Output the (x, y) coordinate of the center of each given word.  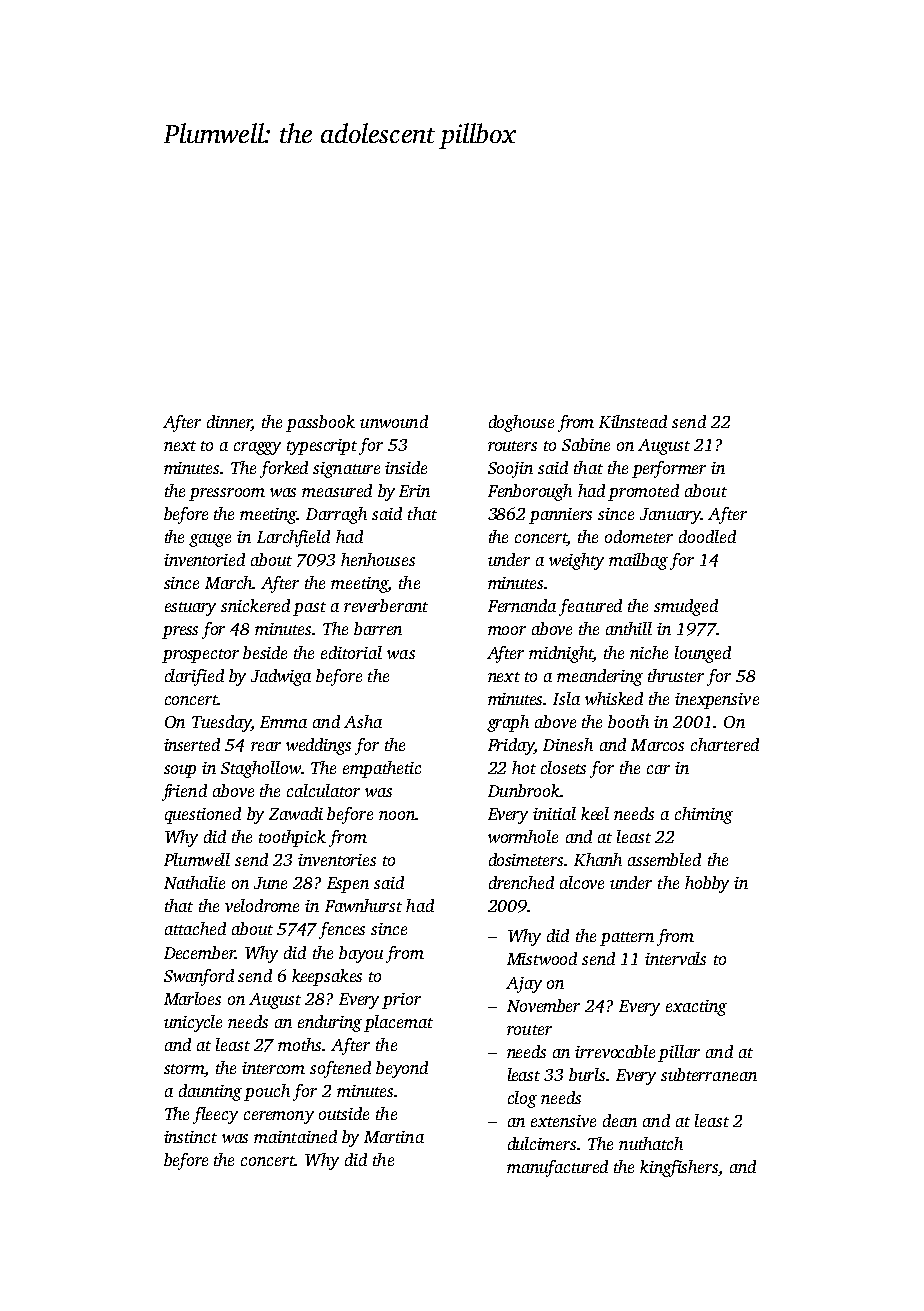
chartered (725, 744)
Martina (394, 1137)
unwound (394, 421)
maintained (295, 1136)
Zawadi (296, 813)
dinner (229, 421)
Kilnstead (633, 421)
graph (508, 723)
